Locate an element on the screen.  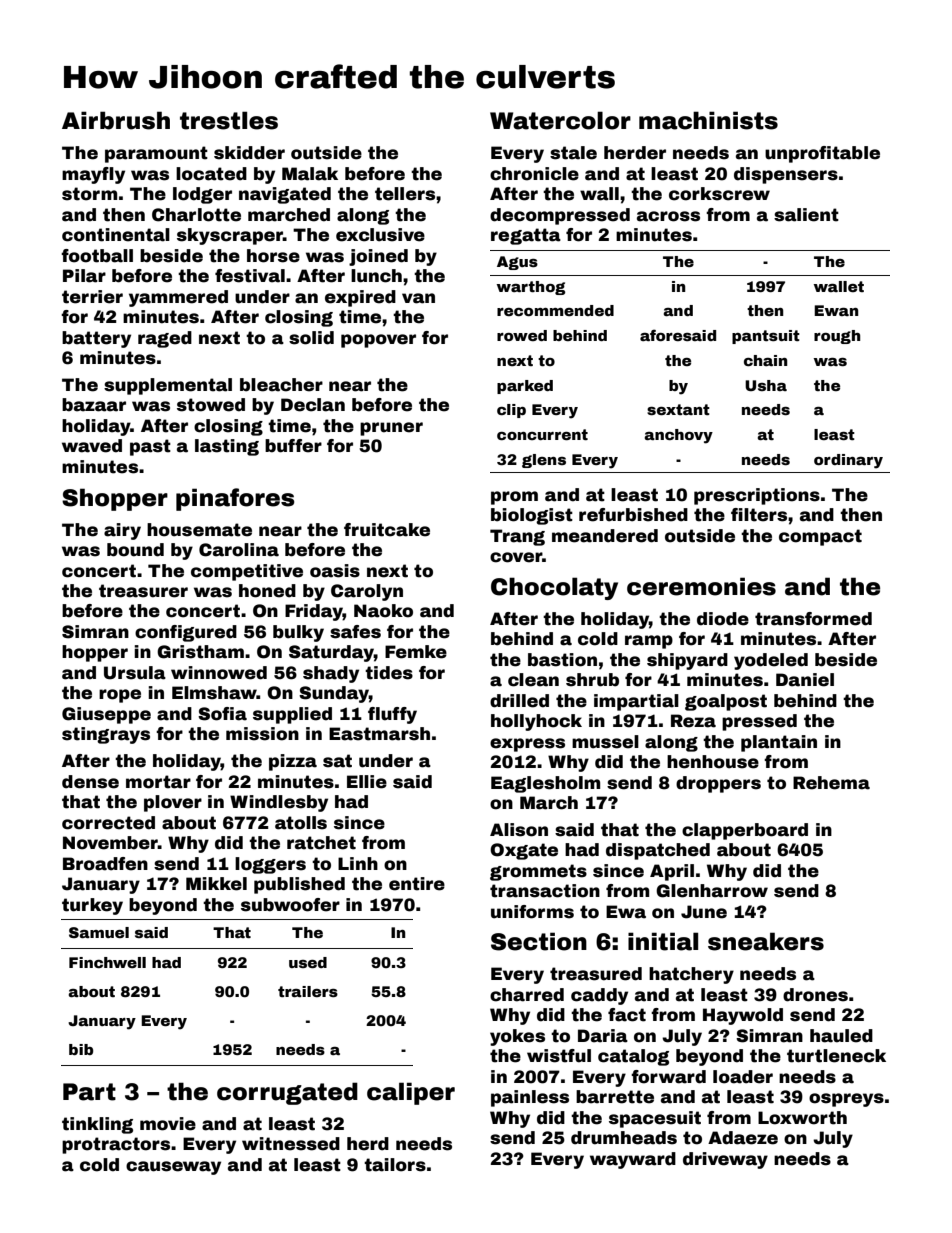
clapperboard is located at coordinates (745, 831).
